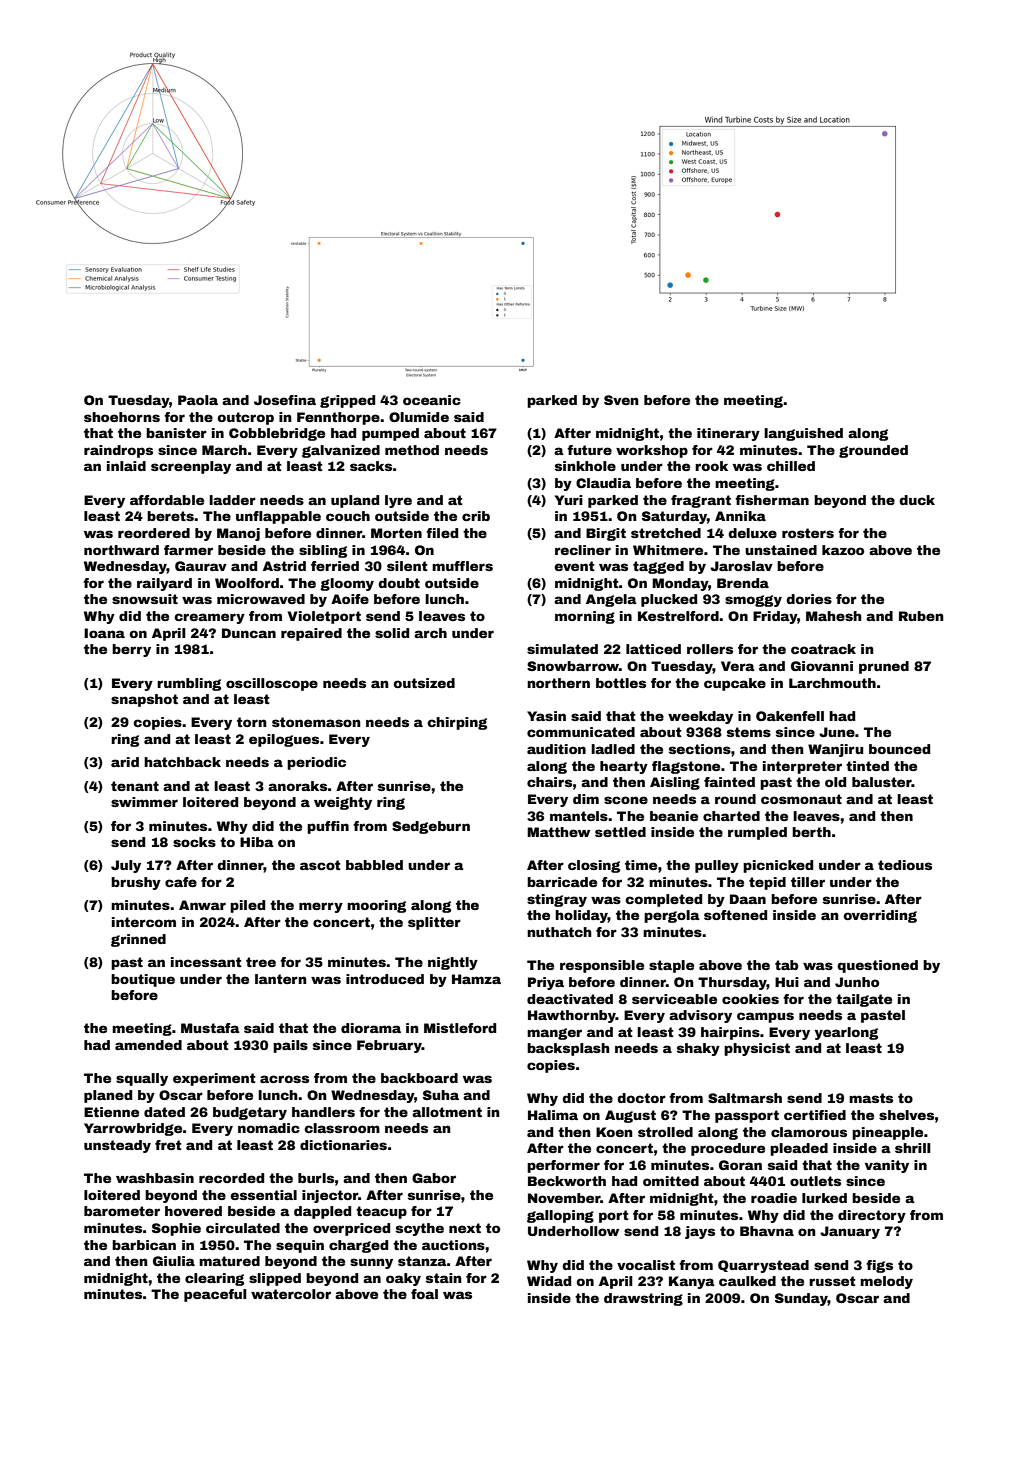 The image size is (1029, 1462). Describe the element at coordinates (144, 802) in the image. I see `swimmer` at that location.
